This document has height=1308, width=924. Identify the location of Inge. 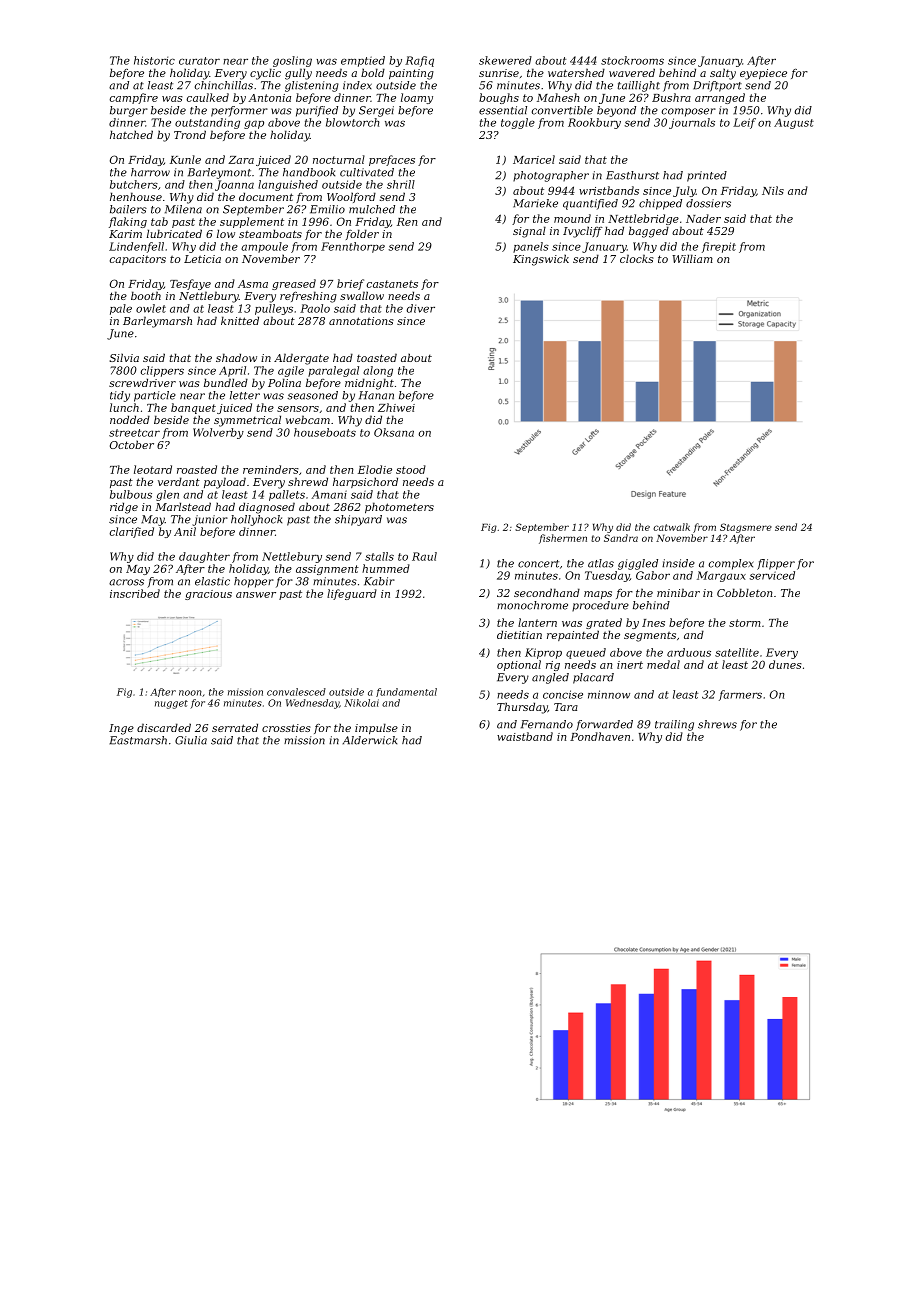
(121, 729).
